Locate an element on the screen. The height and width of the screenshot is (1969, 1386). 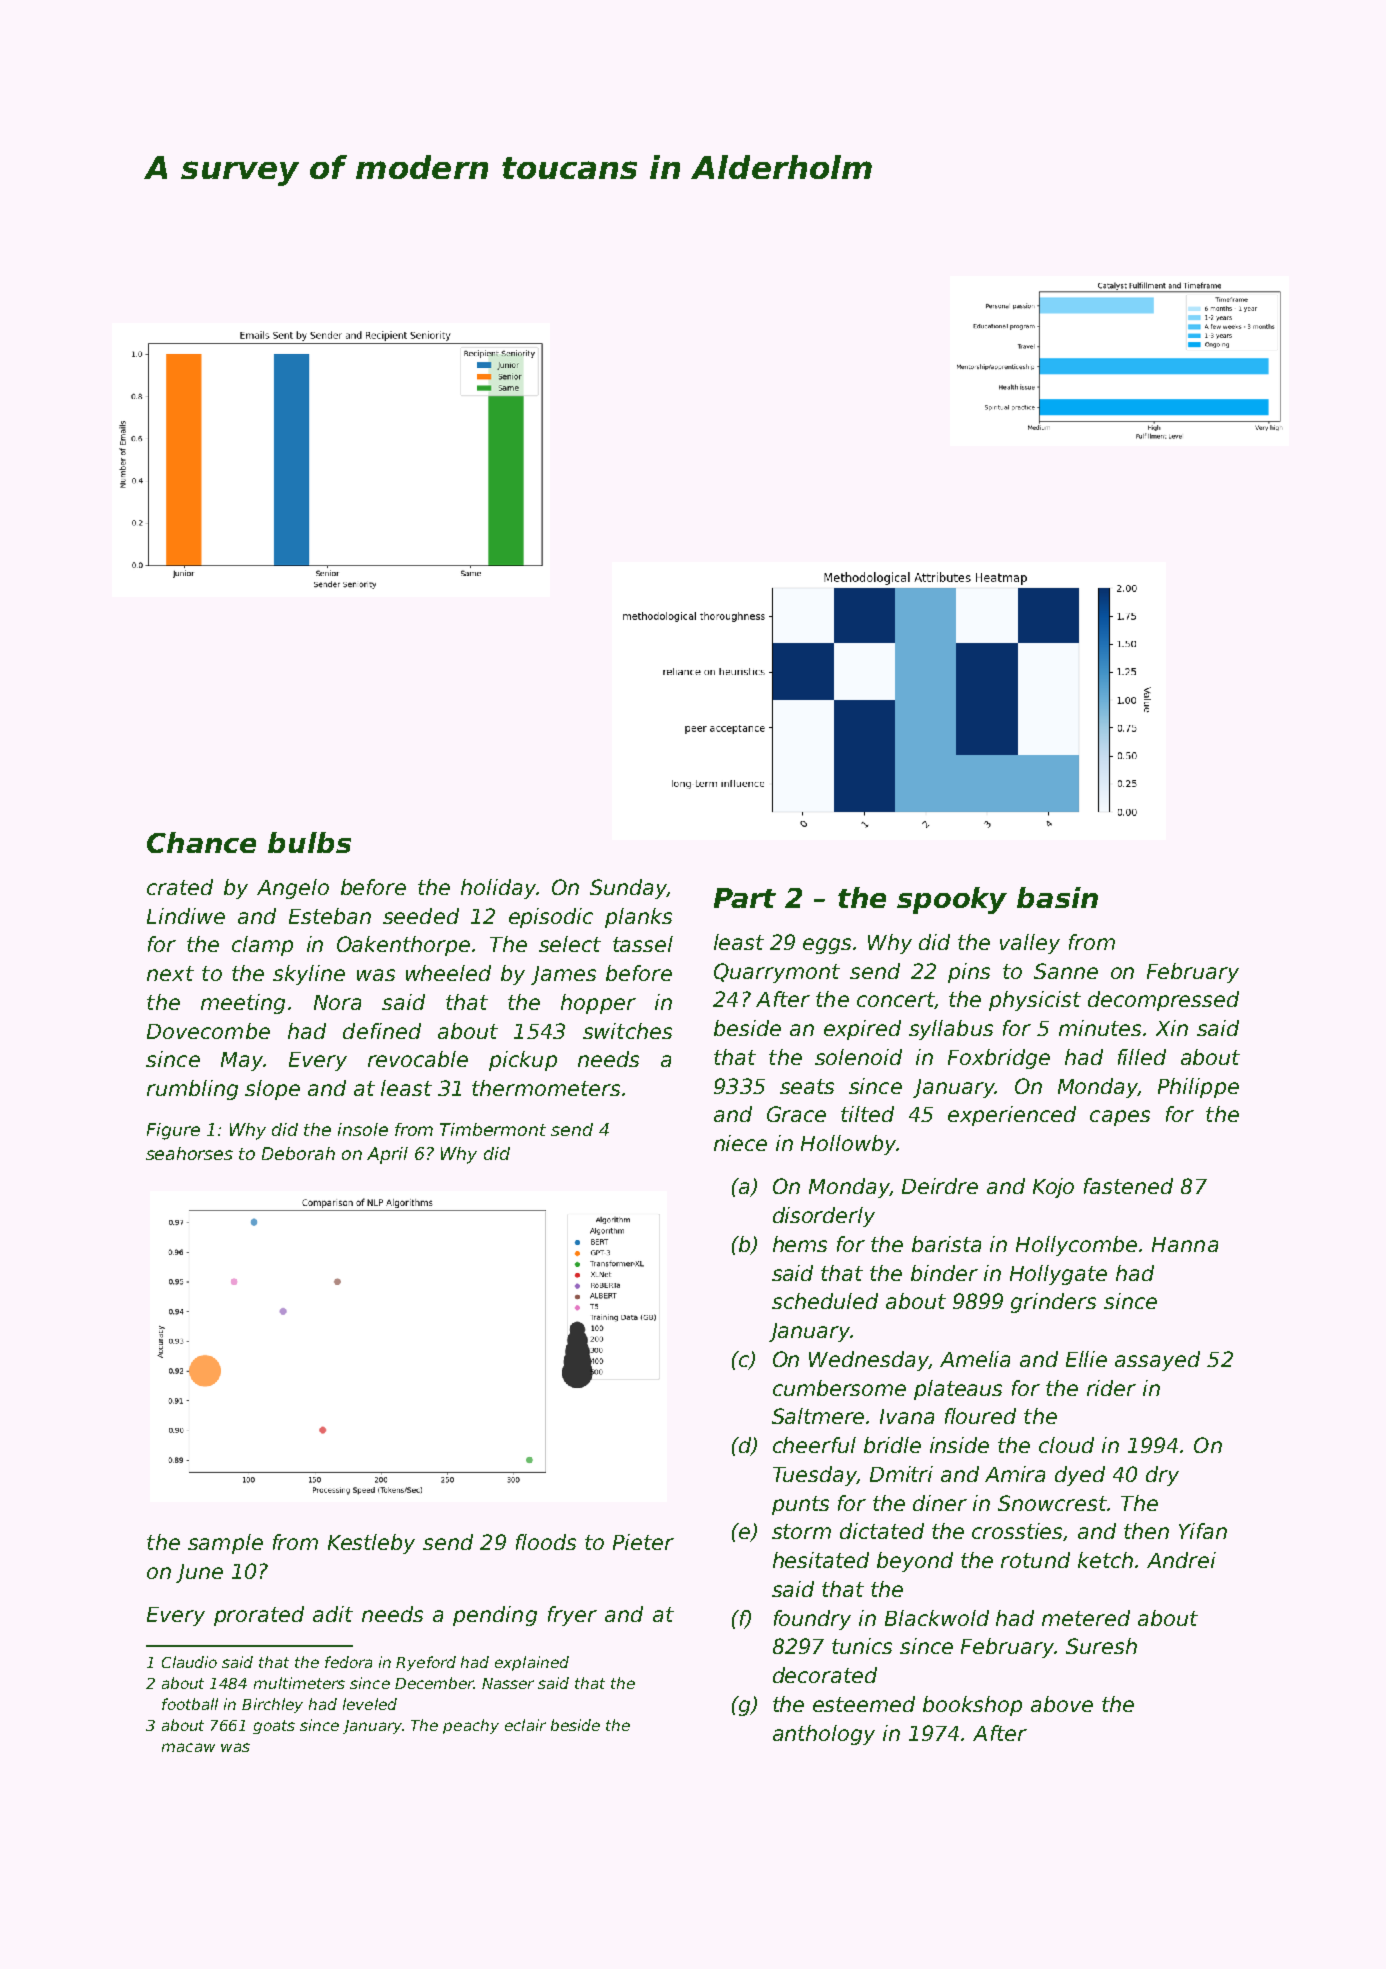
holiday is located at coordinates (498, 889).
